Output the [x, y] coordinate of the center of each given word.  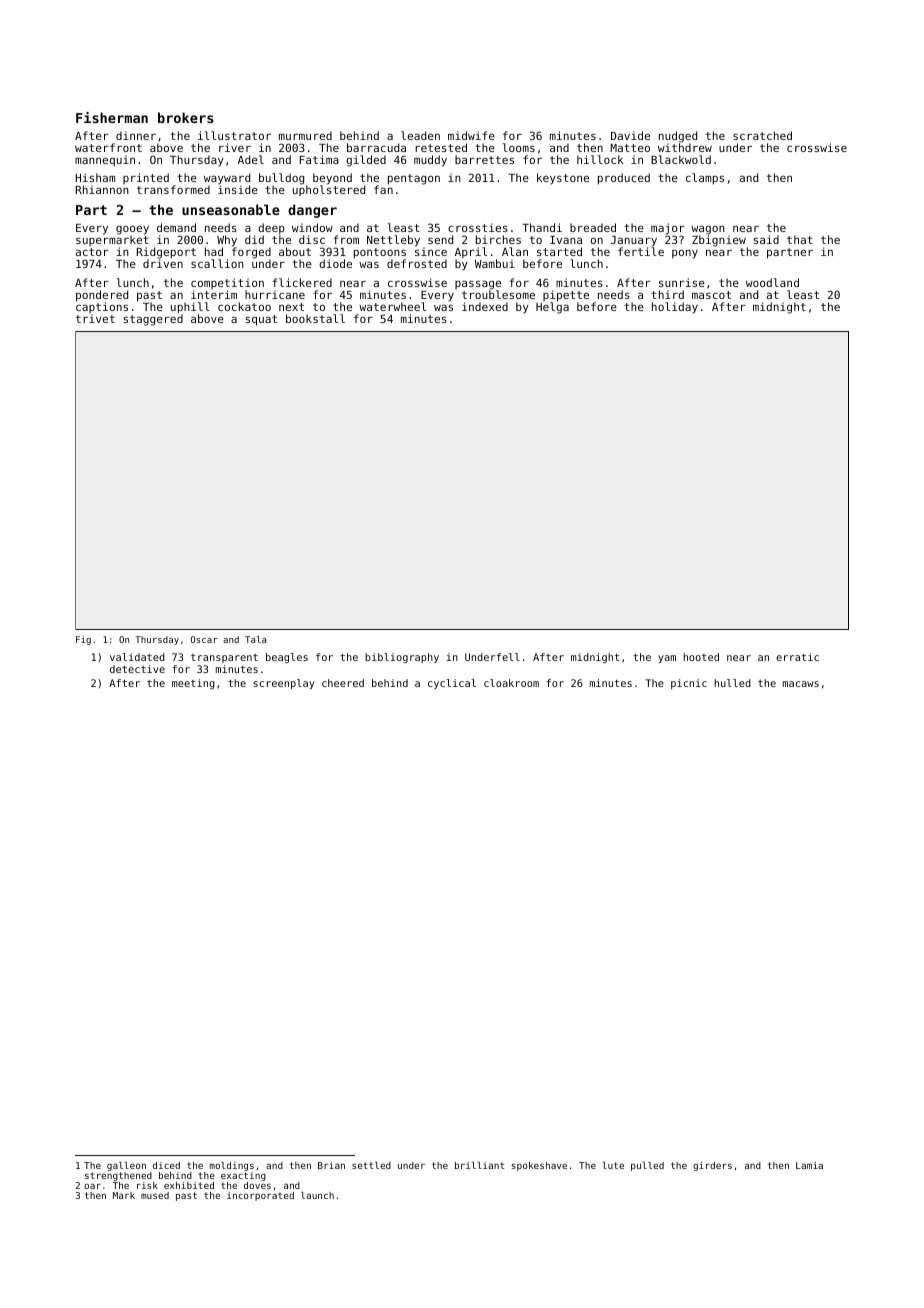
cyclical [452, 684]
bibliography [402, 658]
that [800, 239]
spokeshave [539, 1166]
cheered [343, 683]
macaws [801, 684]
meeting [193, 684]
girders [712, 1166]
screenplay [284, 684]
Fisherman [112, 117]
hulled [732, 683]
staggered [153, 320]
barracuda [376, 147]
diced [166, 1165]
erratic [797, 657]
